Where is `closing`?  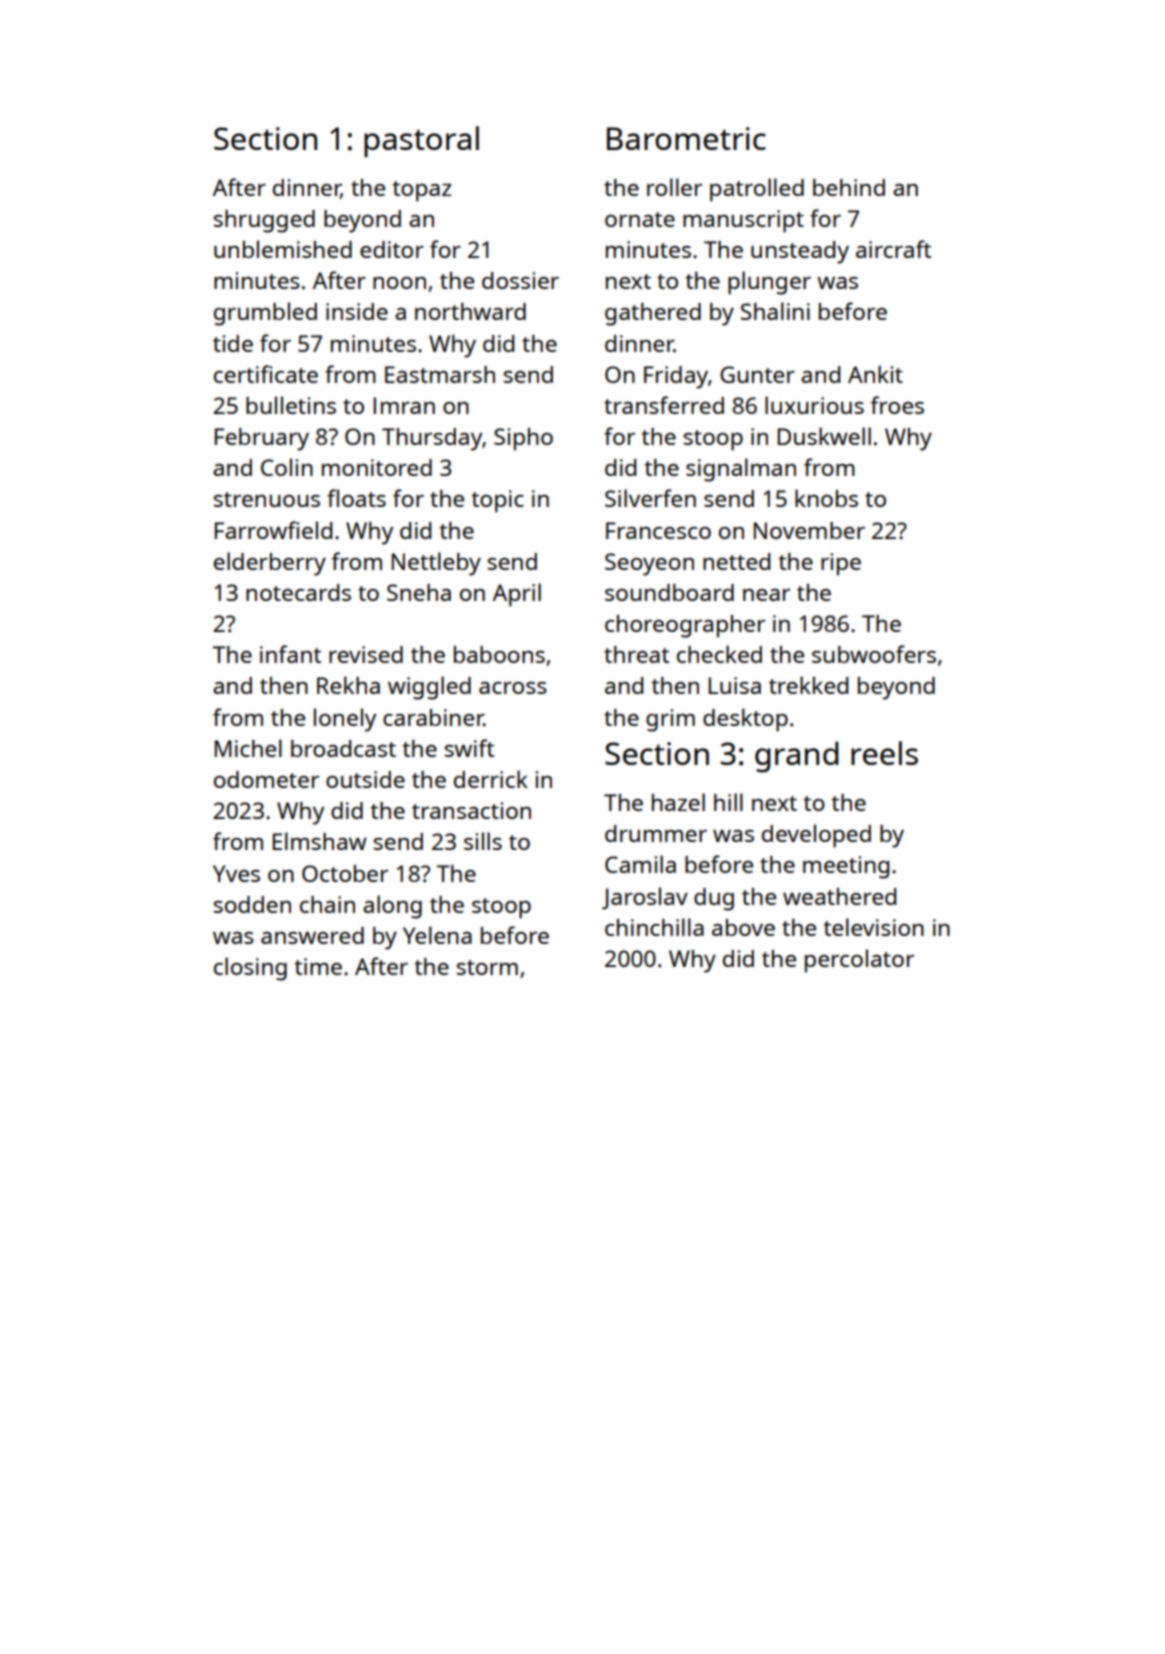
closing is located at coordinates (250, 969).
